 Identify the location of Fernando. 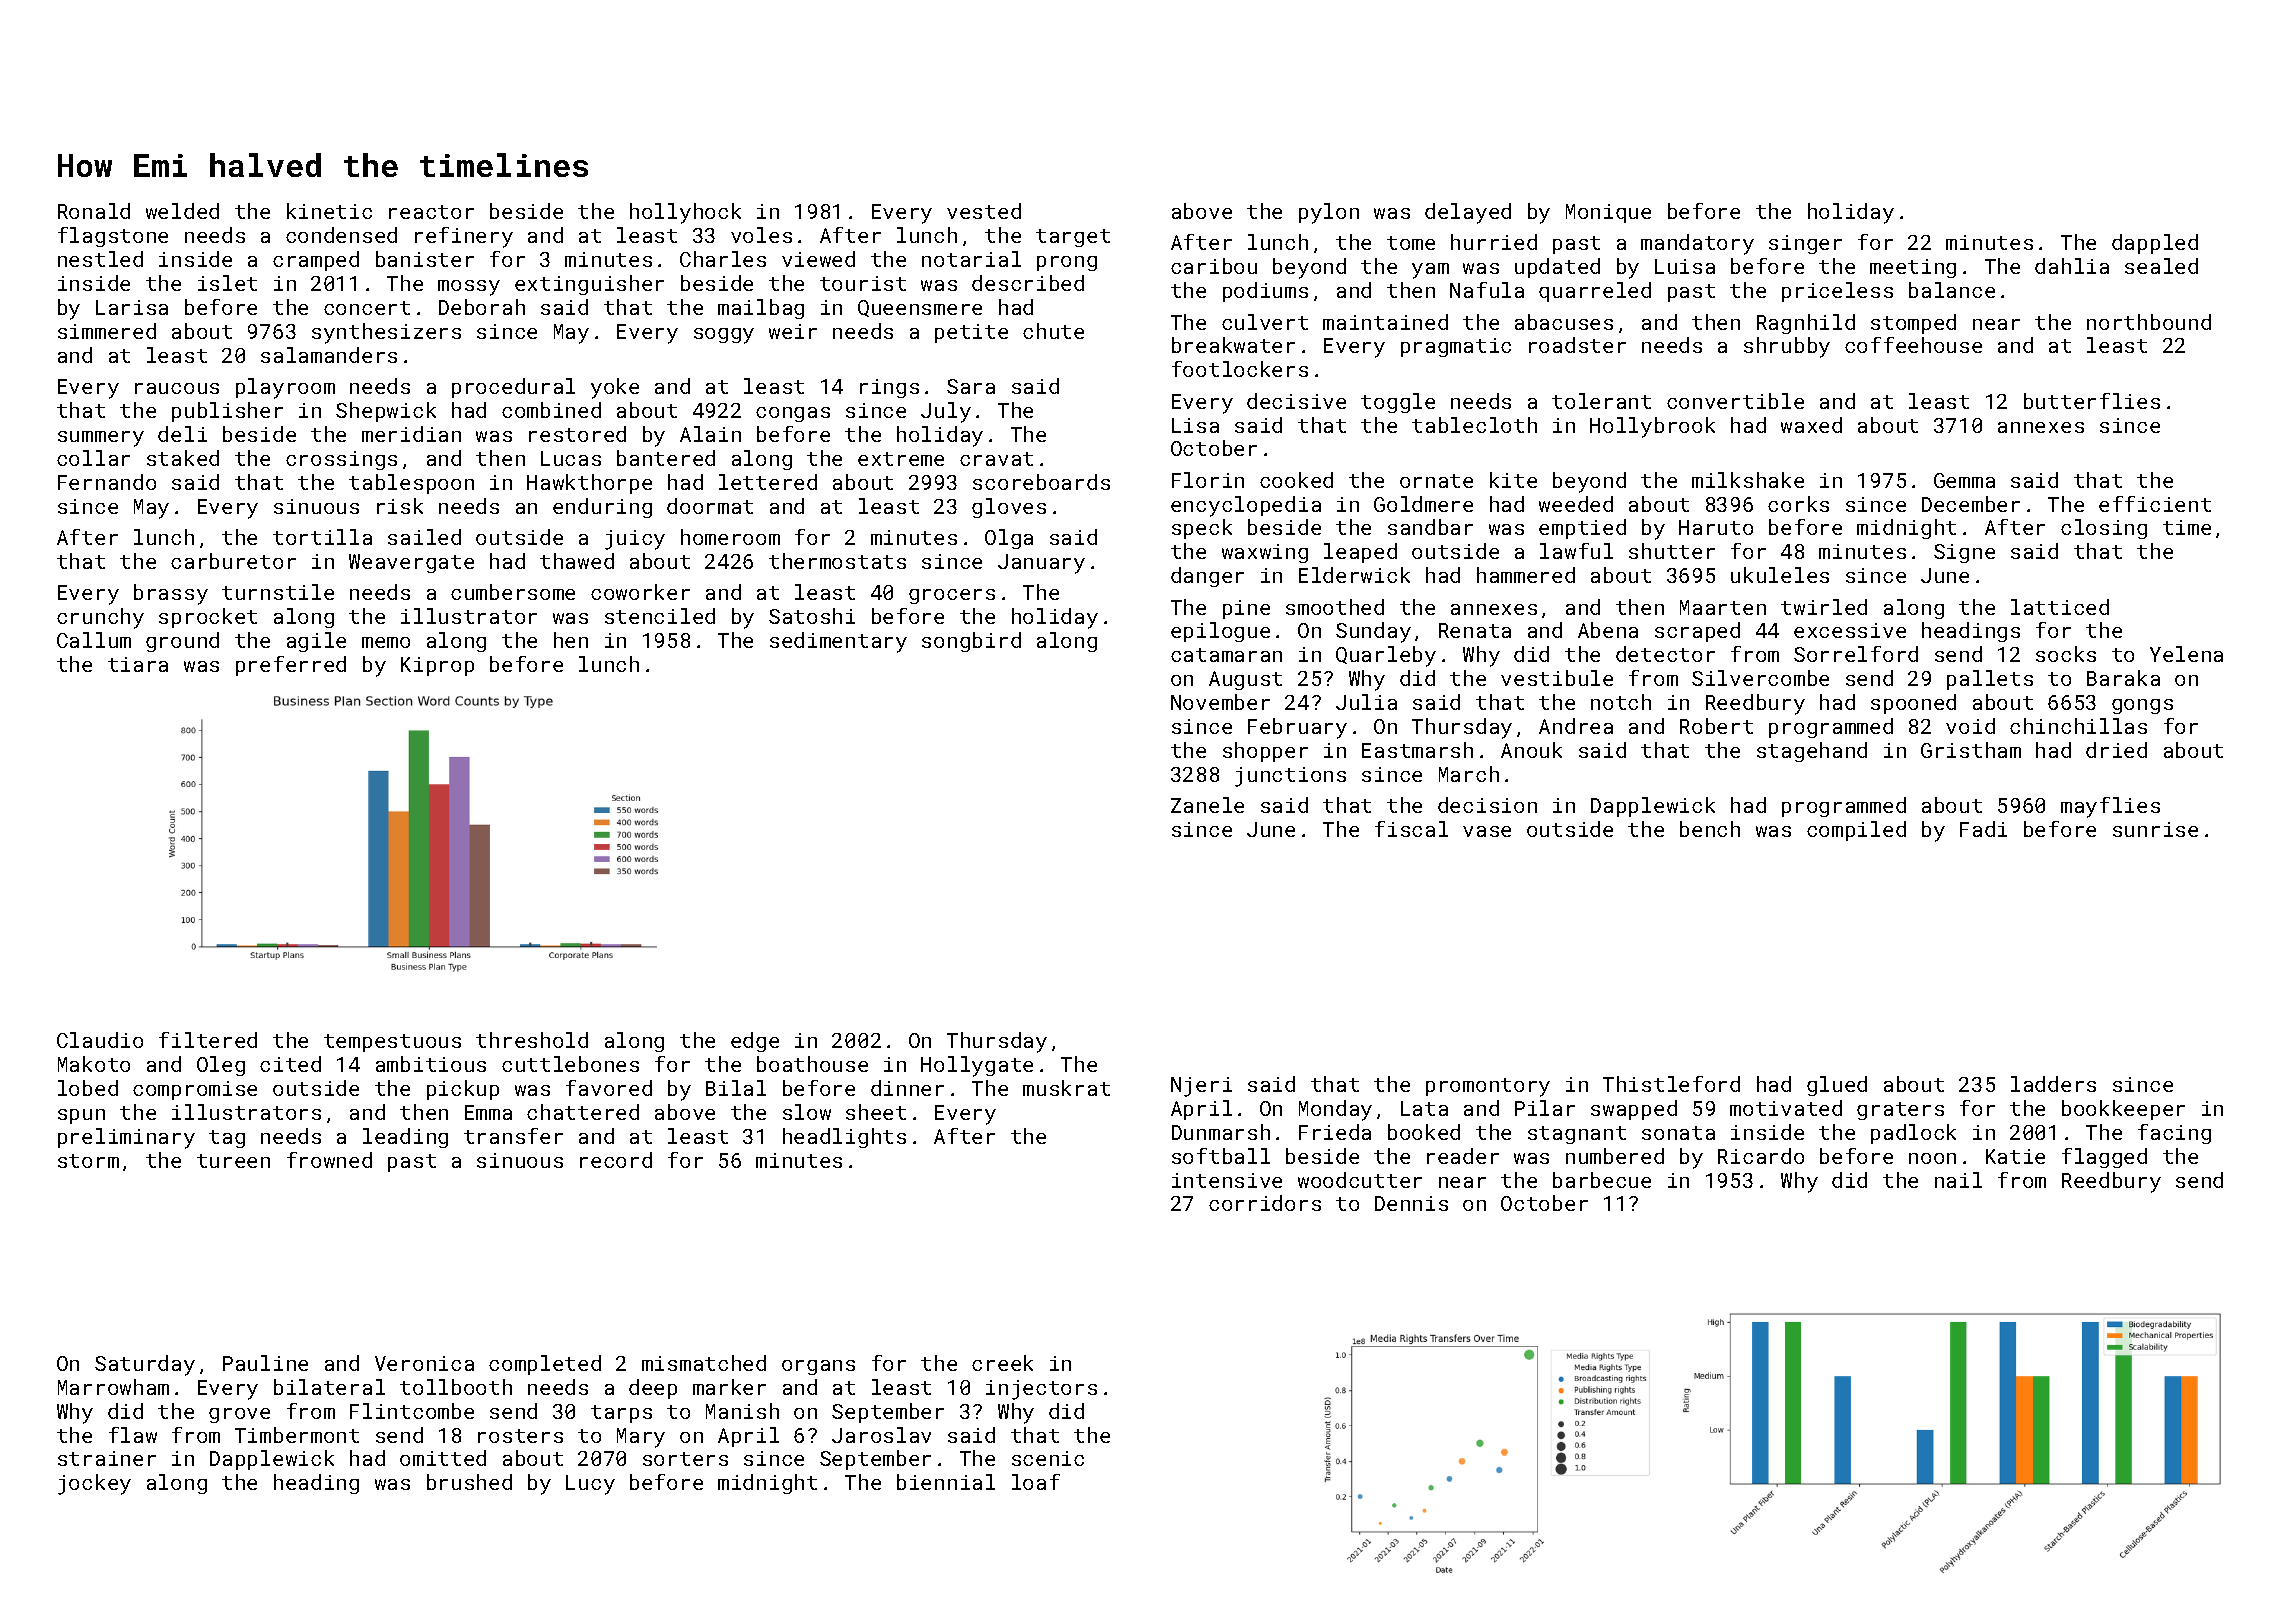
(107, 482).
